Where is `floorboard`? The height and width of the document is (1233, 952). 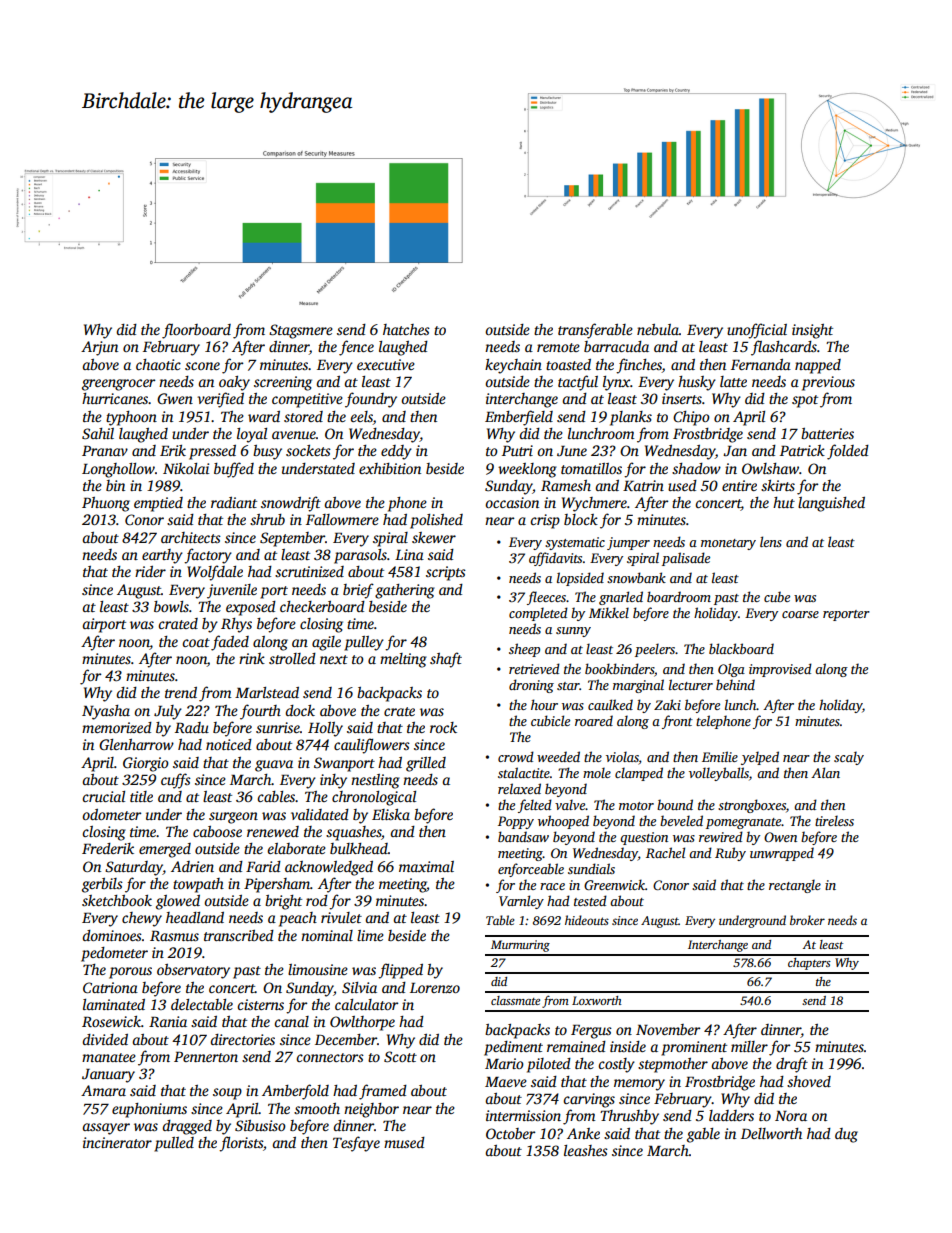
floorboard is located at coordinates (196, 331).
